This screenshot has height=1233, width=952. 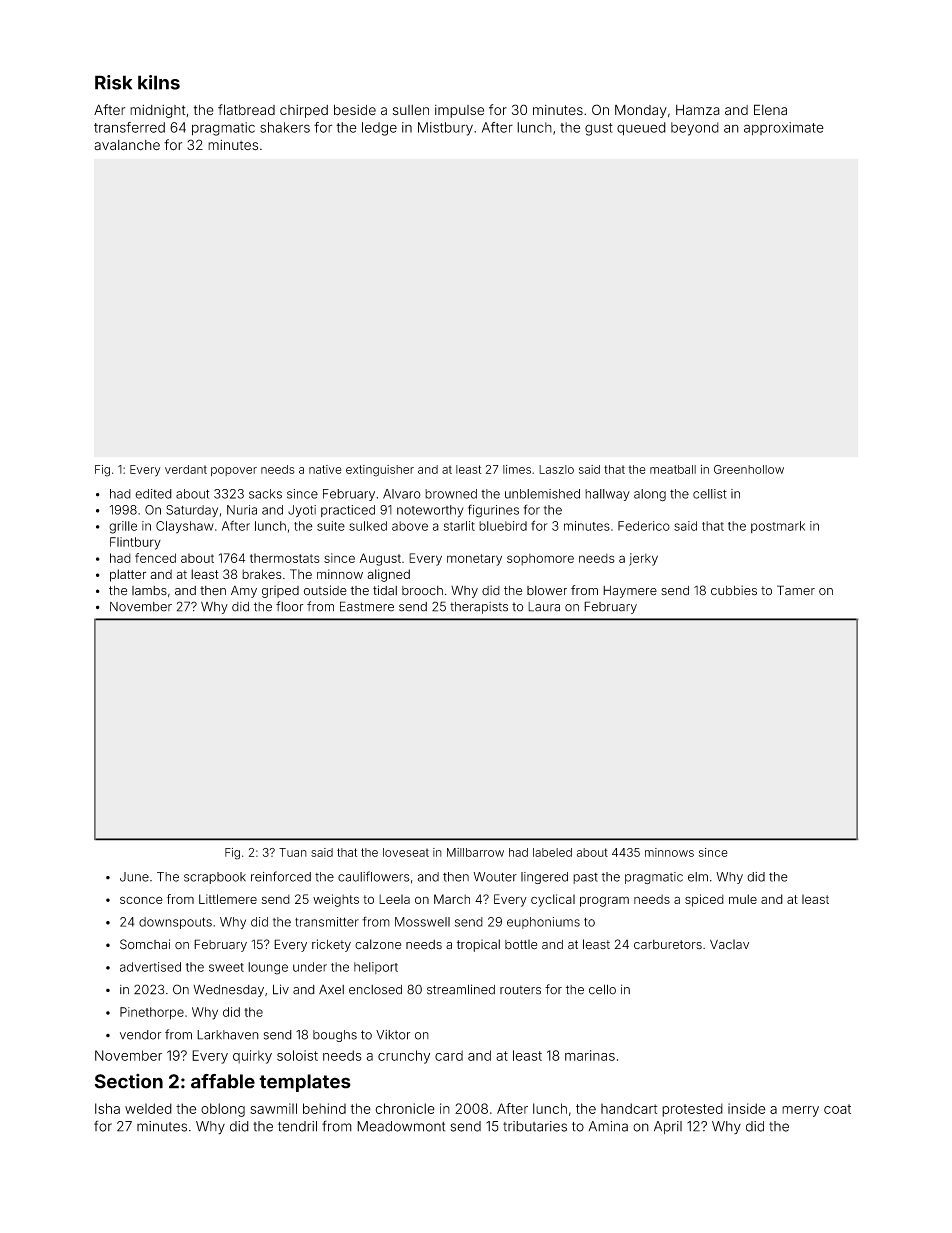 What do you see at coordinates (698, 877) in the screenshot?
I see `elm` at bounding box center [698, 877].
